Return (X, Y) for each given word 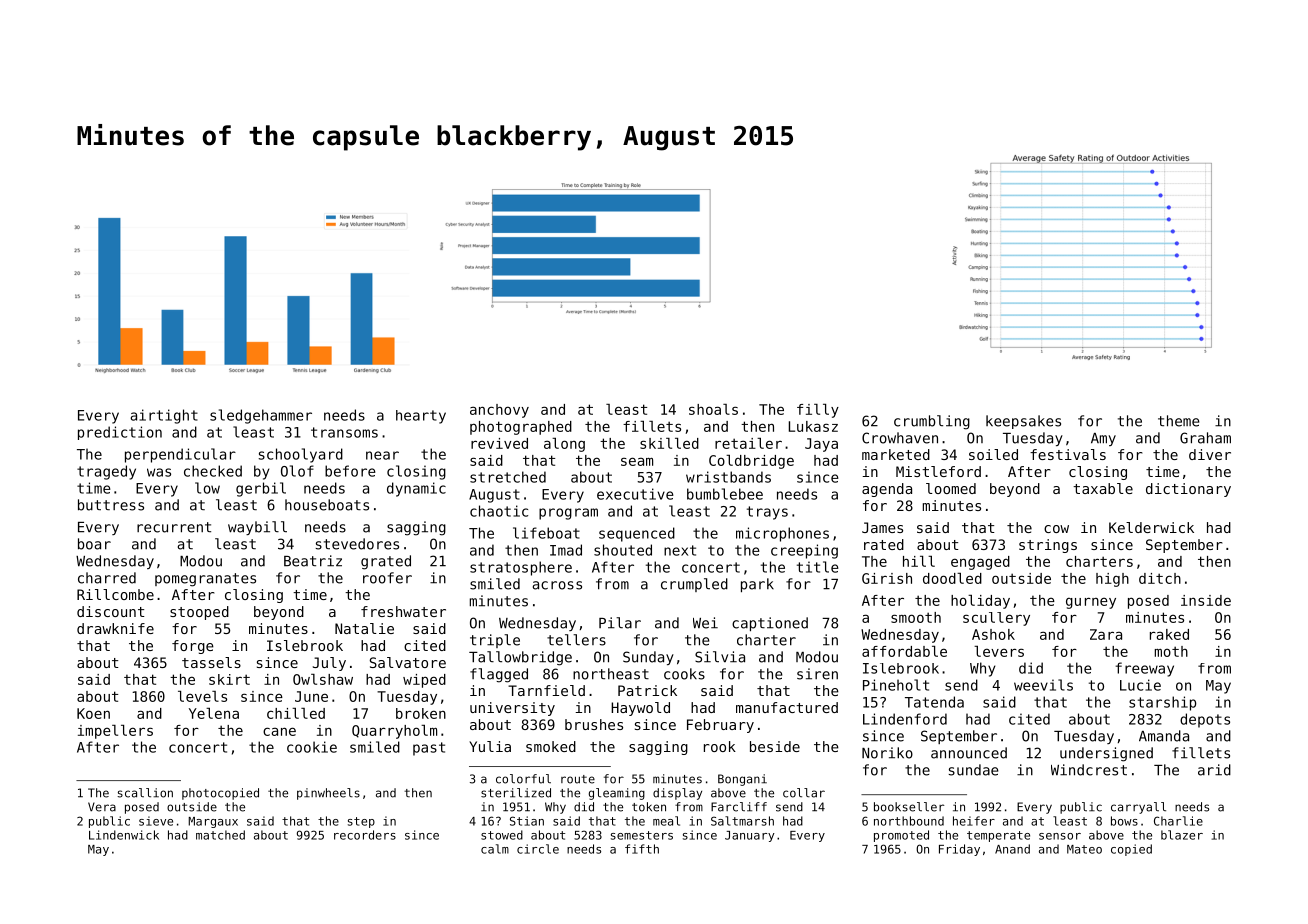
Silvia (720, 657)
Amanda (1164, 736)
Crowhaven (900, 438)
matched (220, 835)
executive (635, 494)
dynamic (416, 489)
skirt (229, 679)
